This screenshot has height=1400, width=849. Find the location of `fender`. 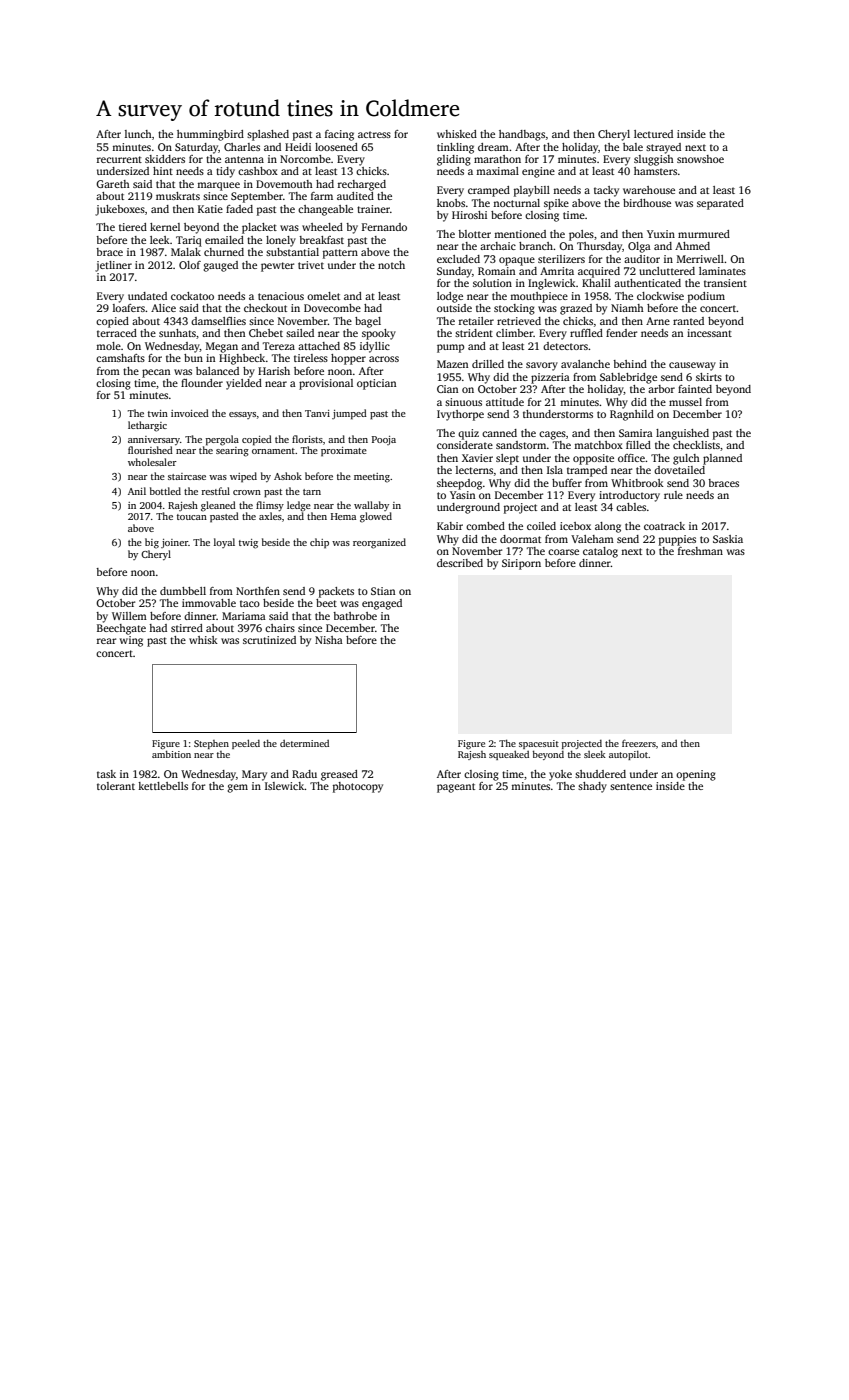

fender is located at coordinates (621, 333).
